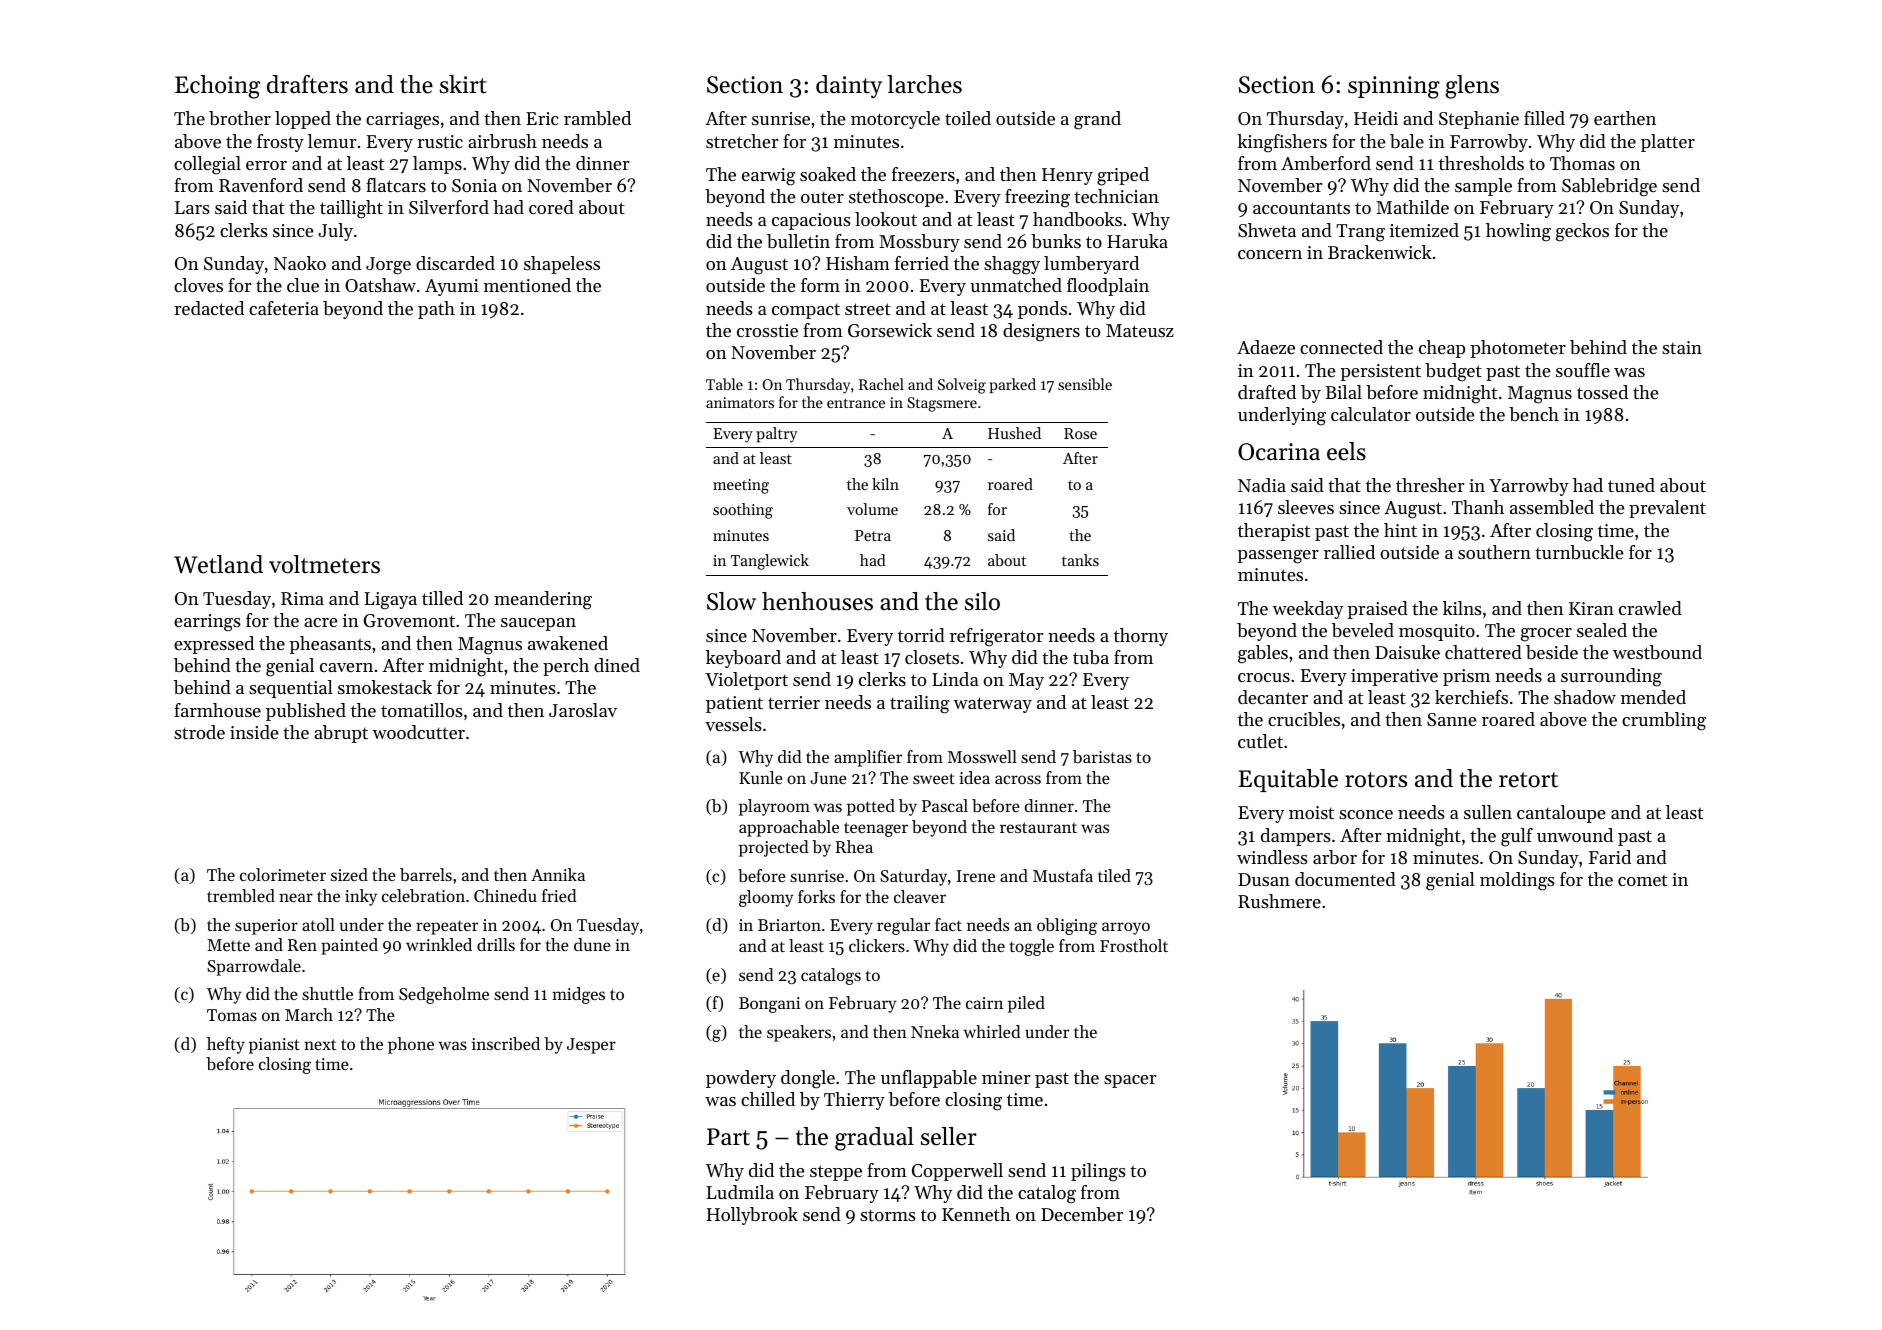 This screenshot has height=1330, width=1882. I want to click on platter, so click(1668, 143).
